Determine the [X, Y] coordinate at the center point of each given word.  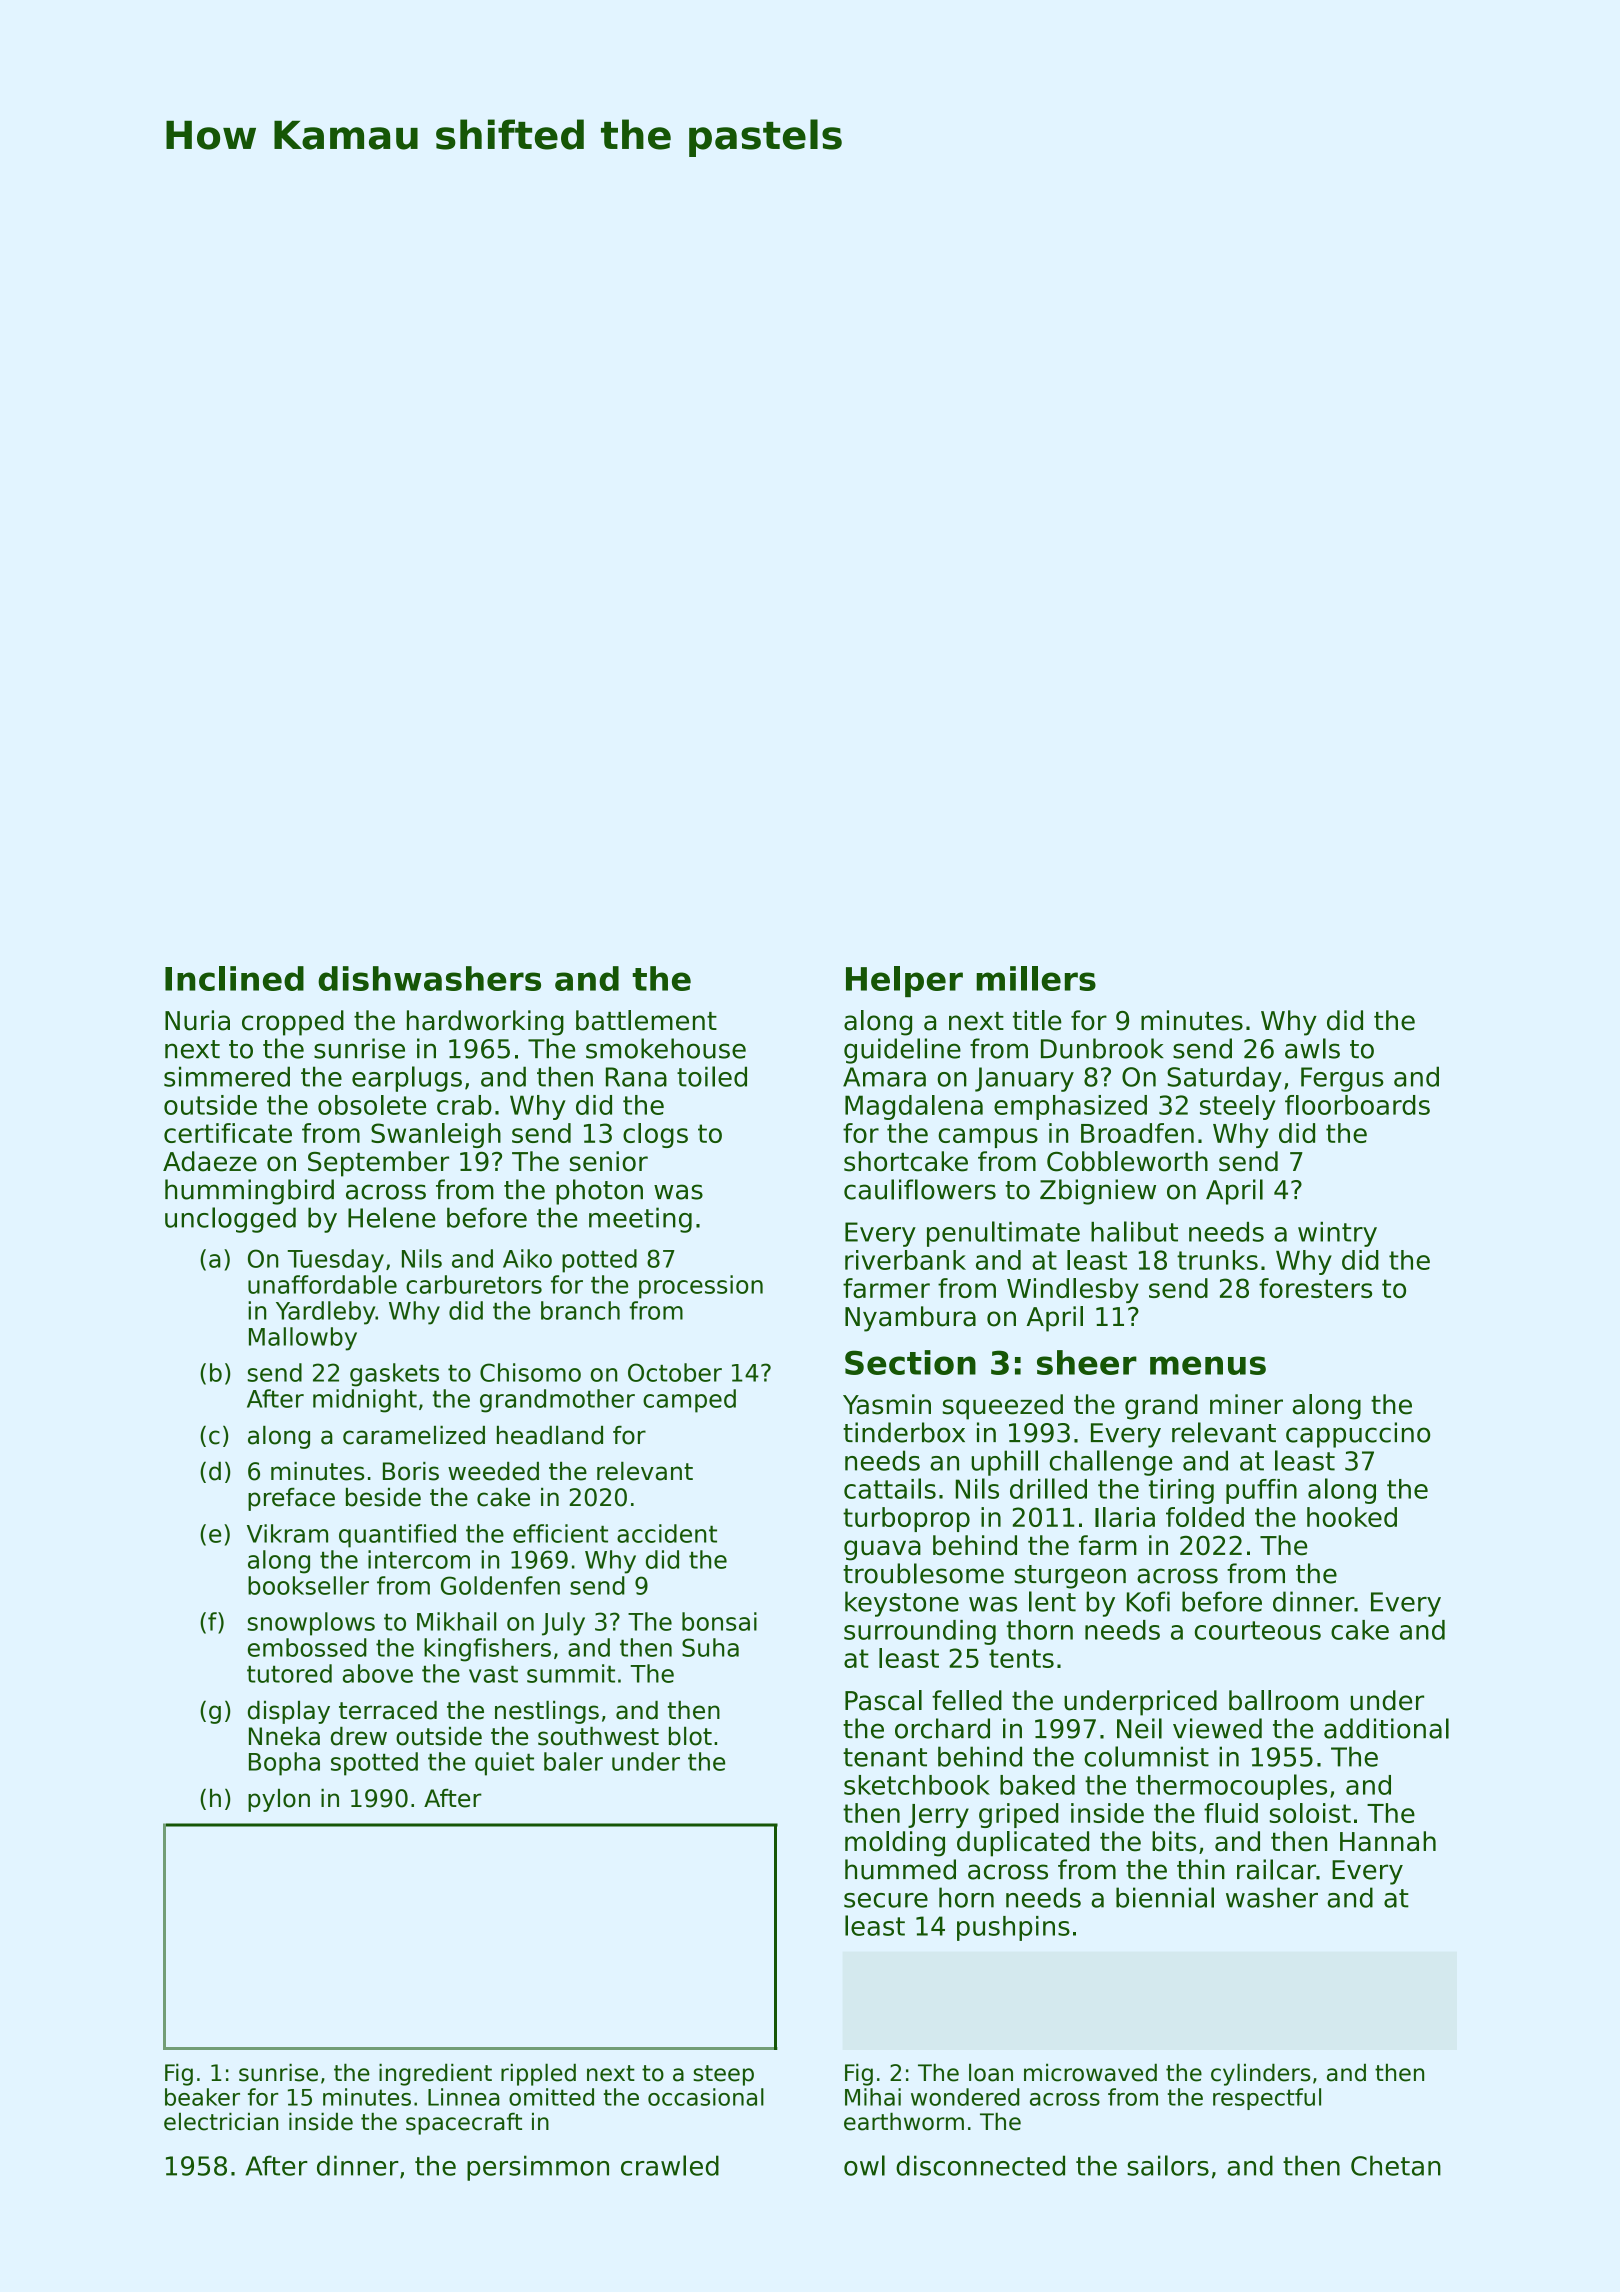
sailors [1168, 2165]
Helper [904, 981]
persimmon [538, 2168]
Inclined [234, 978]
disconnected [980, 2165]
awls [1312, 1048]
